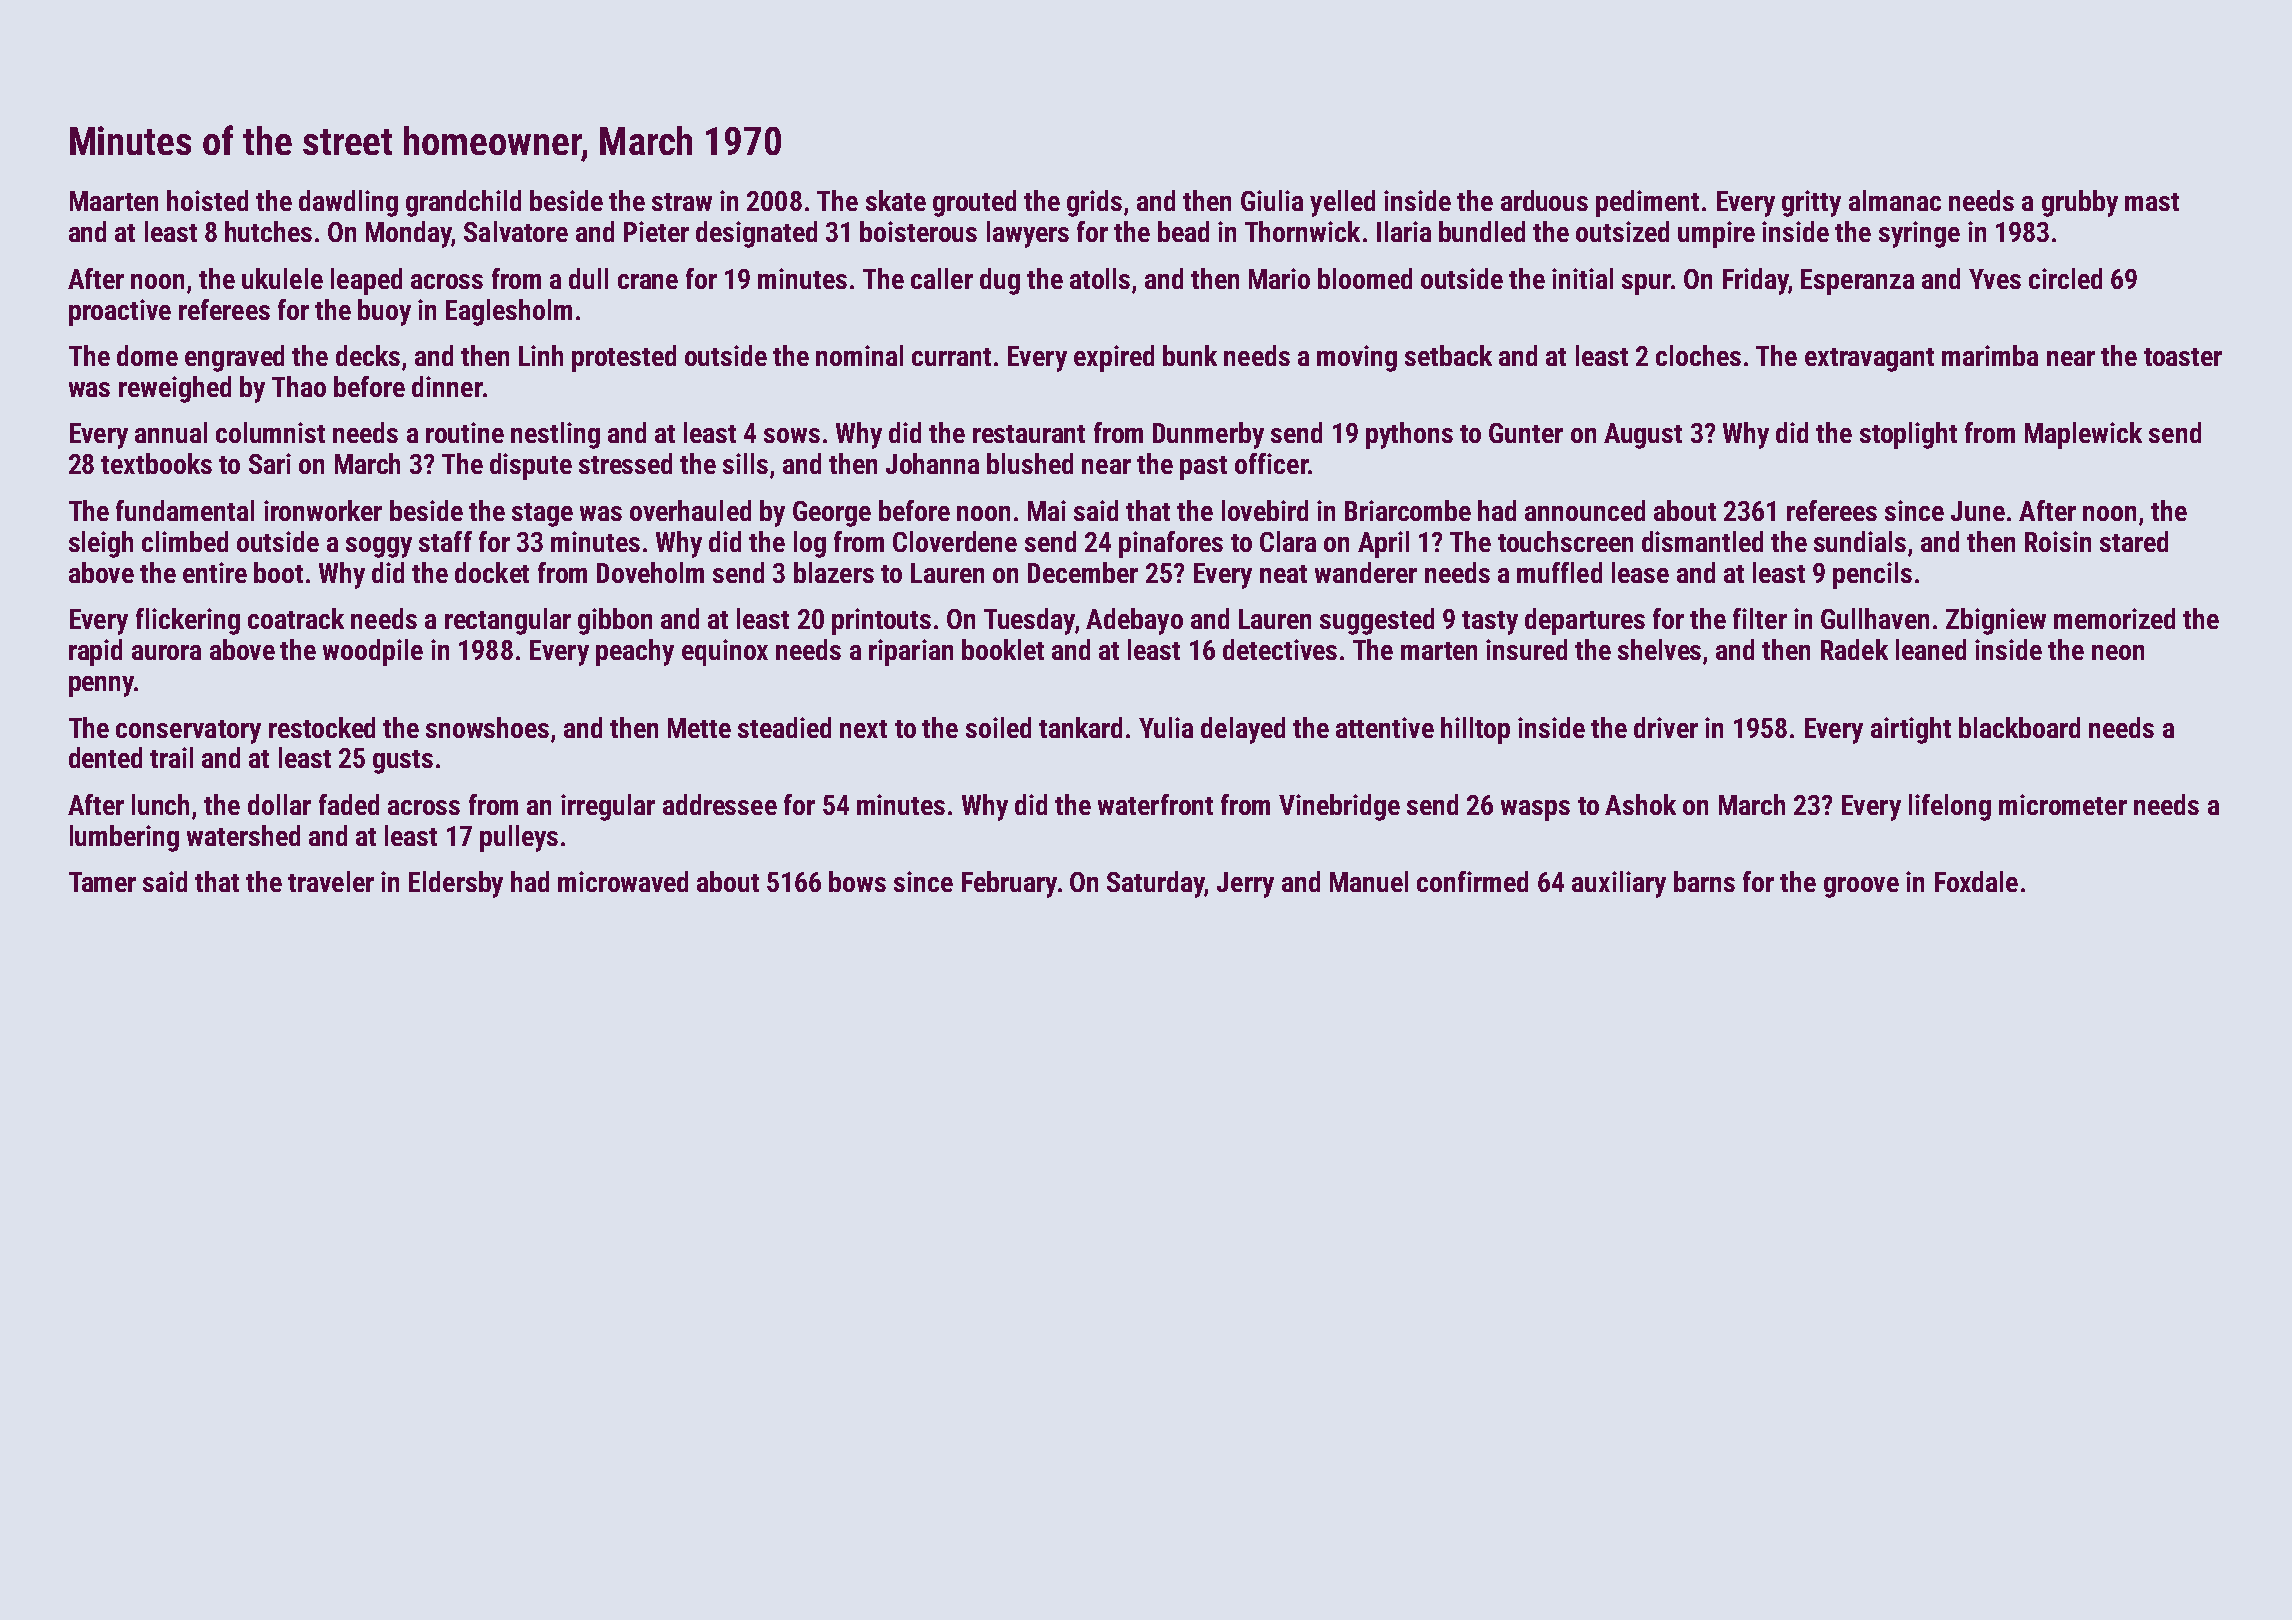 Image resolution: width=2292 pixels, height=1620 pixels. I want to click on Eldersby, so click(456, 884).
